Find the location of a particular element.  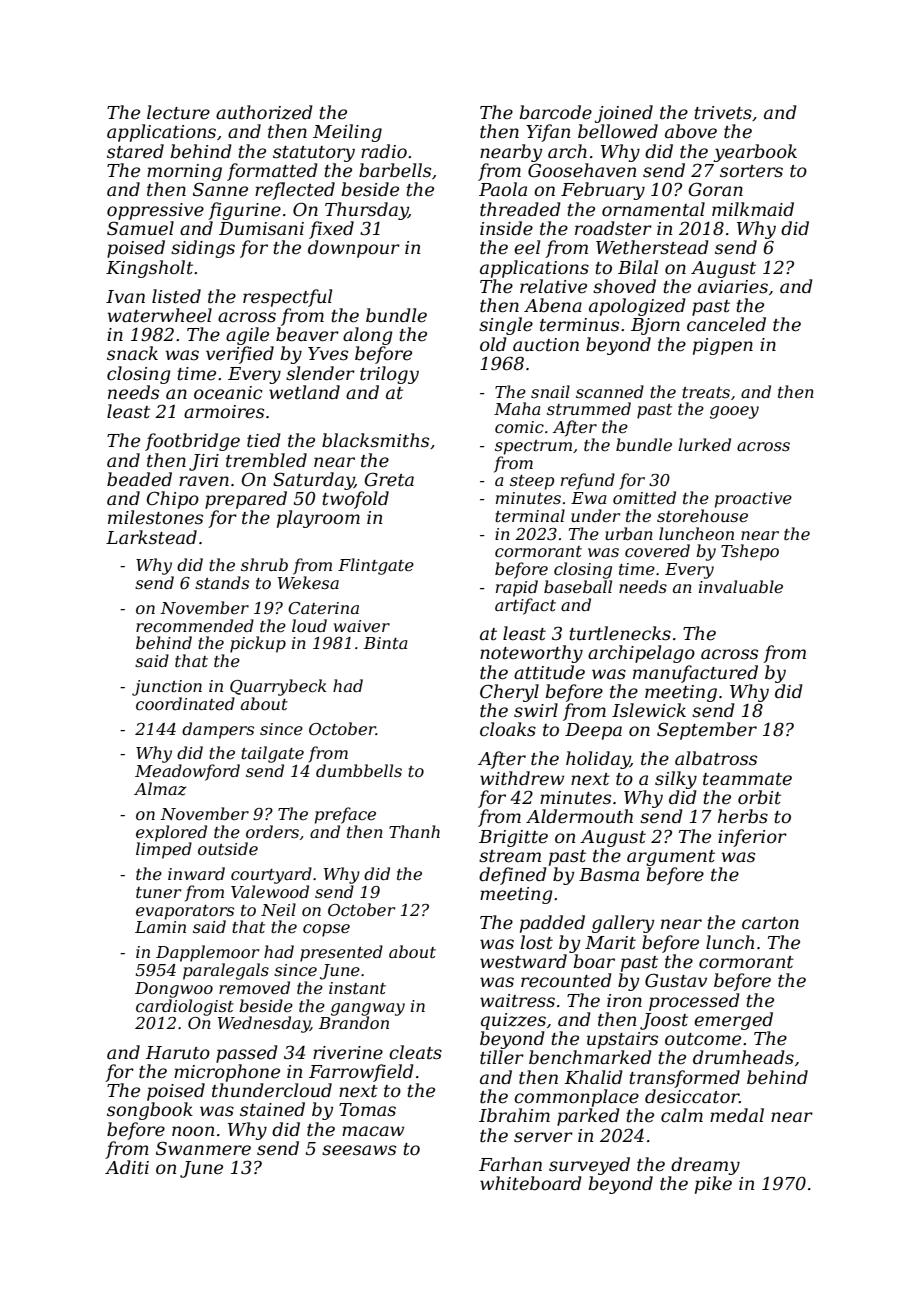

carton is located at coordinates (770, 923).
